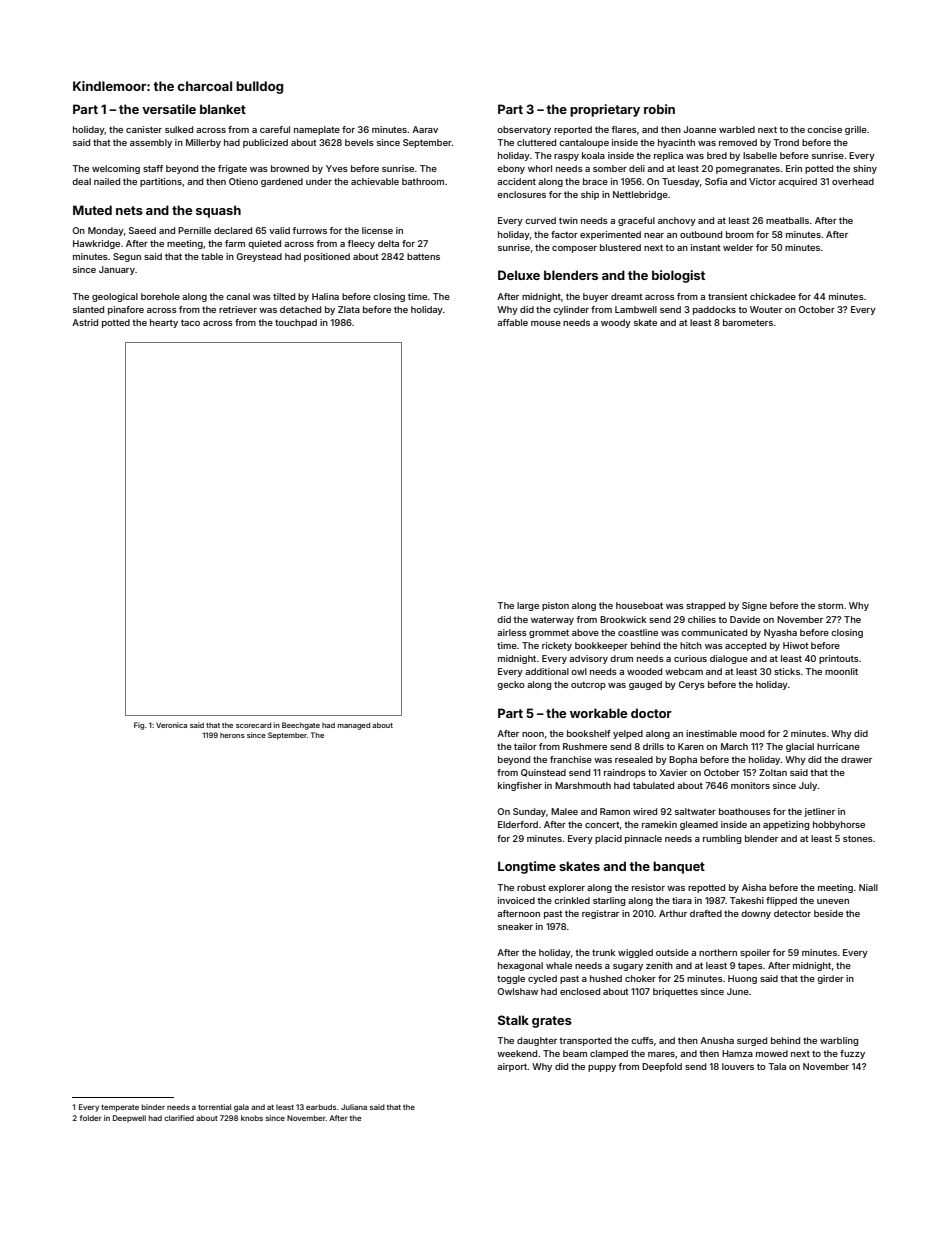  I want to click on Xavier, so click(673, 772).
